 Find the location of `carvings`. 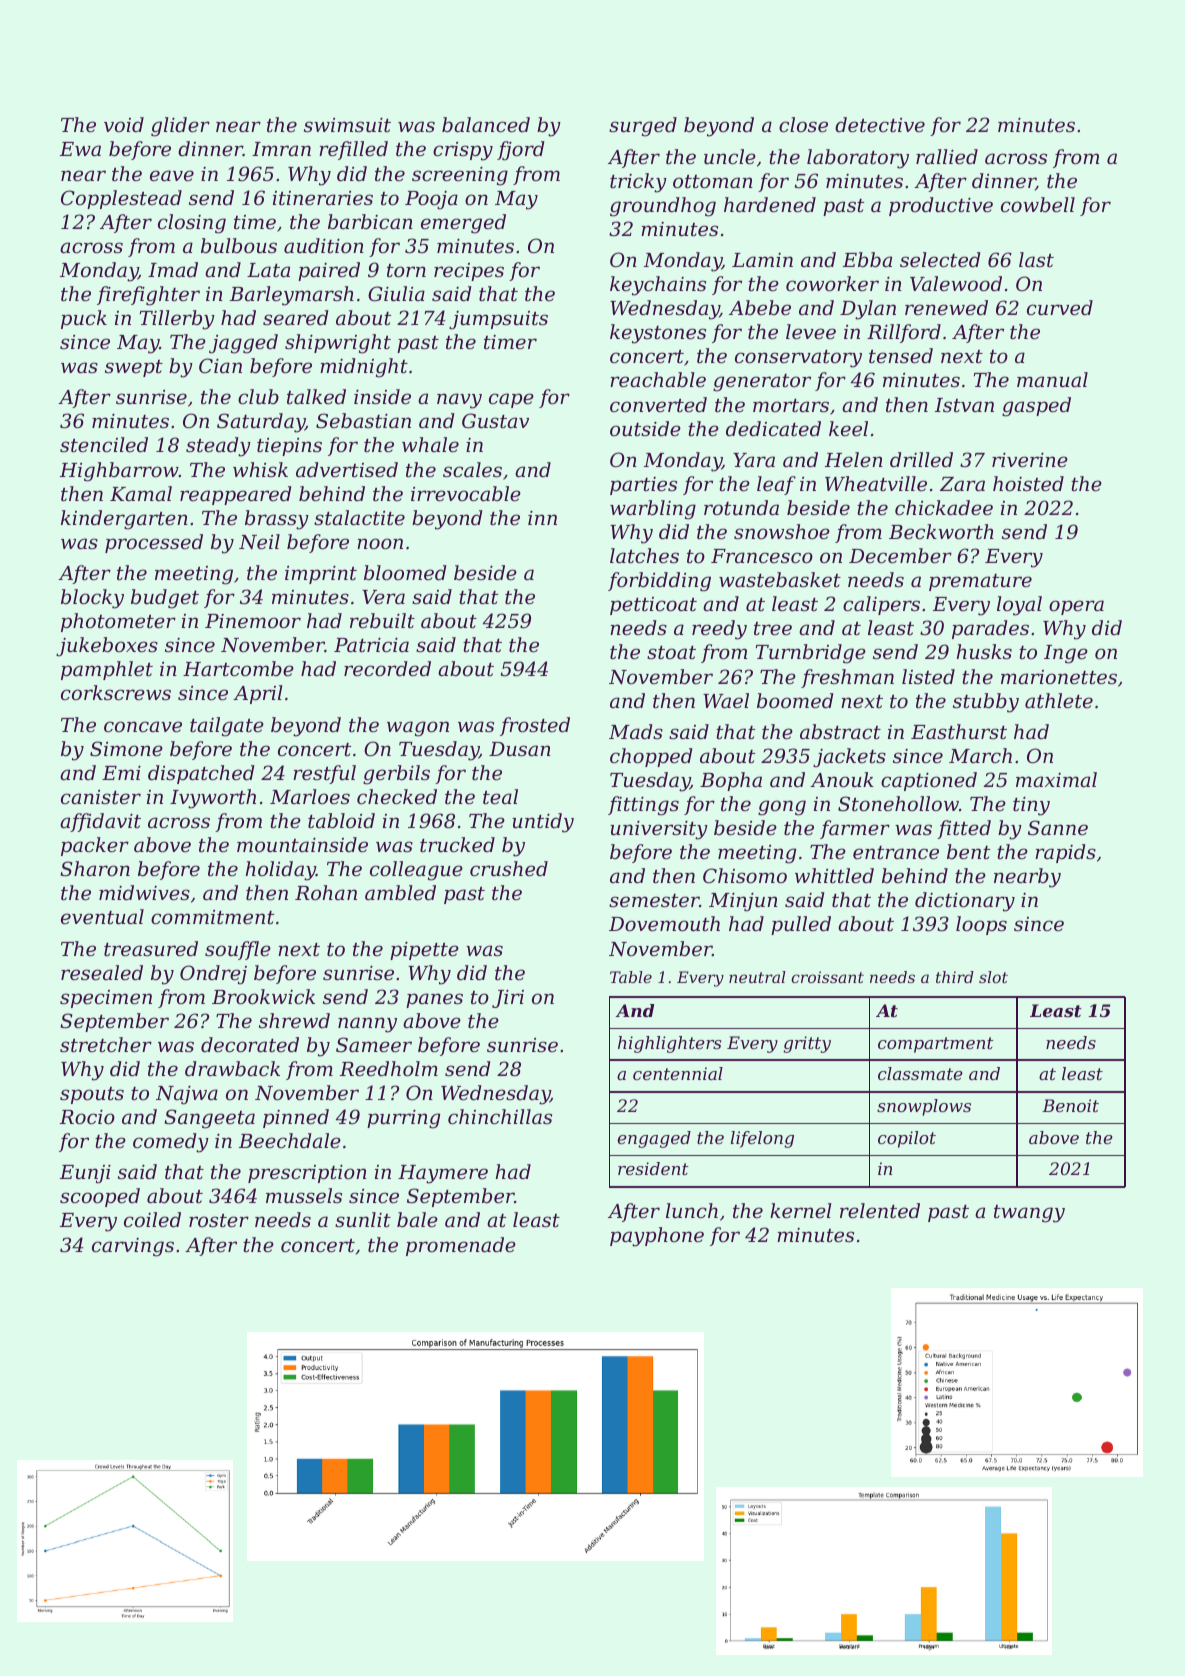

carvings is located at coordinates (133, 1247).
